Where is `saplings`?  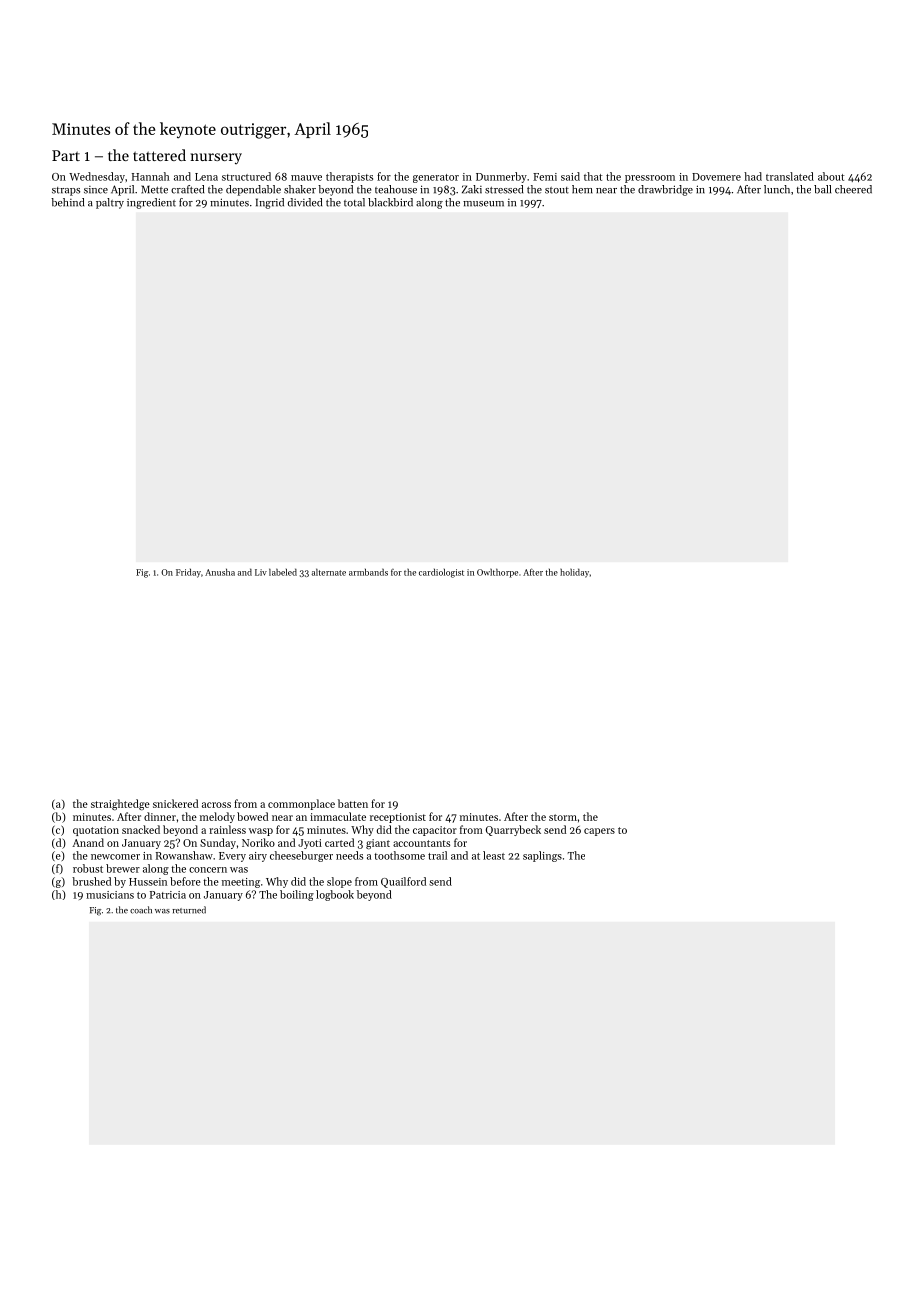 saplings is located at coordinates (542, 856).
